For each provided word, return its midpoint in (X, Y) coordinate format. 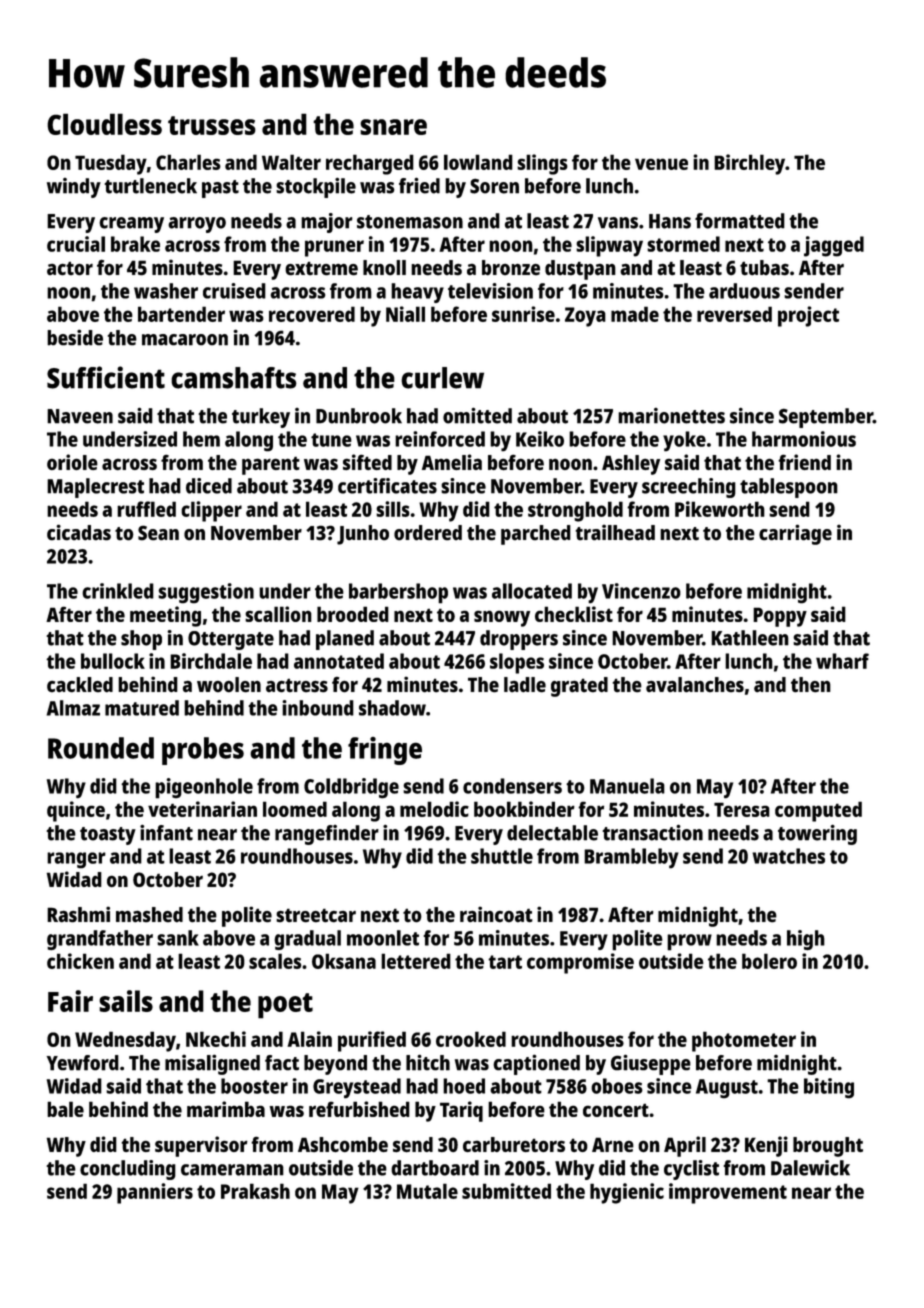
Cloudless (104, 124)
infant (166, 832)
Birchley (749, 164)
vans (618, 223)
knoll (384, 268)
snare (393, 127)
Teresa (742, 809)
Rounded (101, 748)
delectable (552, 833)
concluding (128, 1170)
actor (70, 268)
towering (817, 834)
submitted (506, 1191)
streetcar (316, 915)
